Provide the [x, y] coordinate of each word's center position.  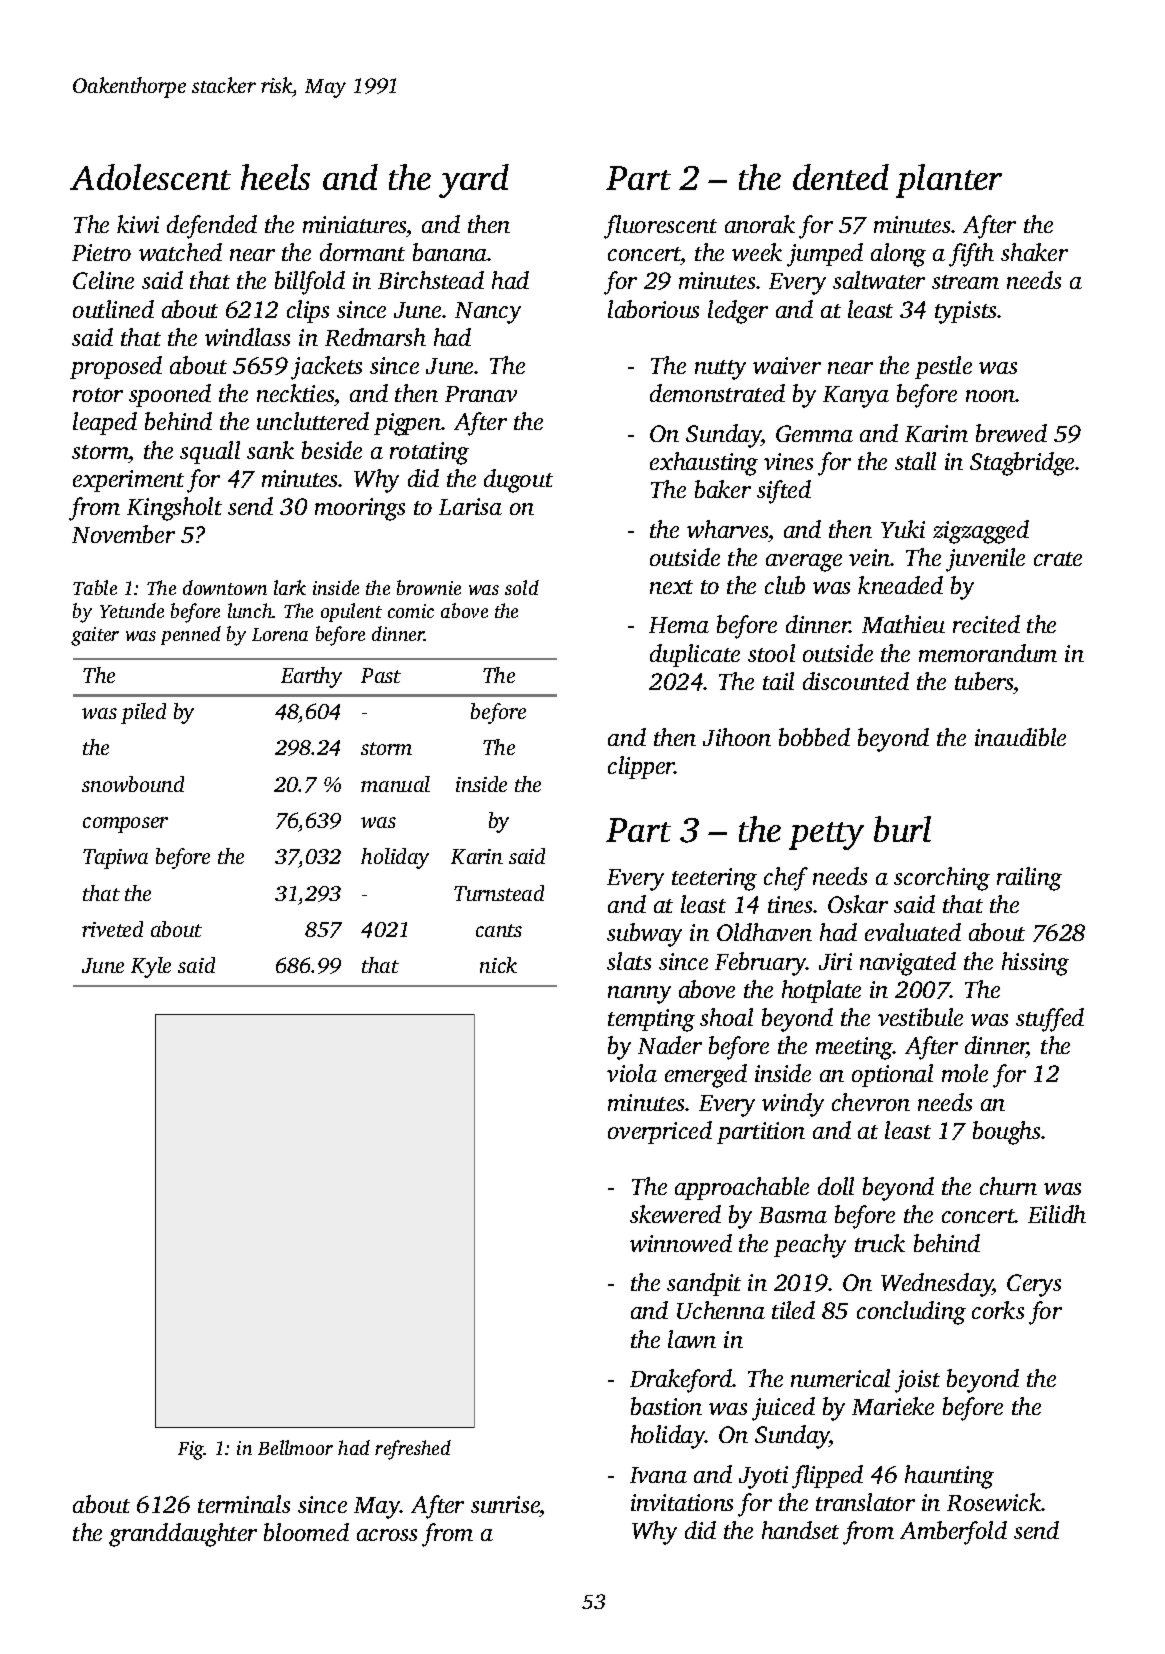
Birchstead [431, 280]
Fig [191, 1450]
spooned [170, 395]
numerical [840, 1378]
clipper [641, 767]
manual [395, 784]
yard [474, 181]
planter [949, 181]
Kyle [151, 967]
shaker [1034, 252]
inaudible [1020, 737]
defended [212, 227]
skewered [675, 1214]
